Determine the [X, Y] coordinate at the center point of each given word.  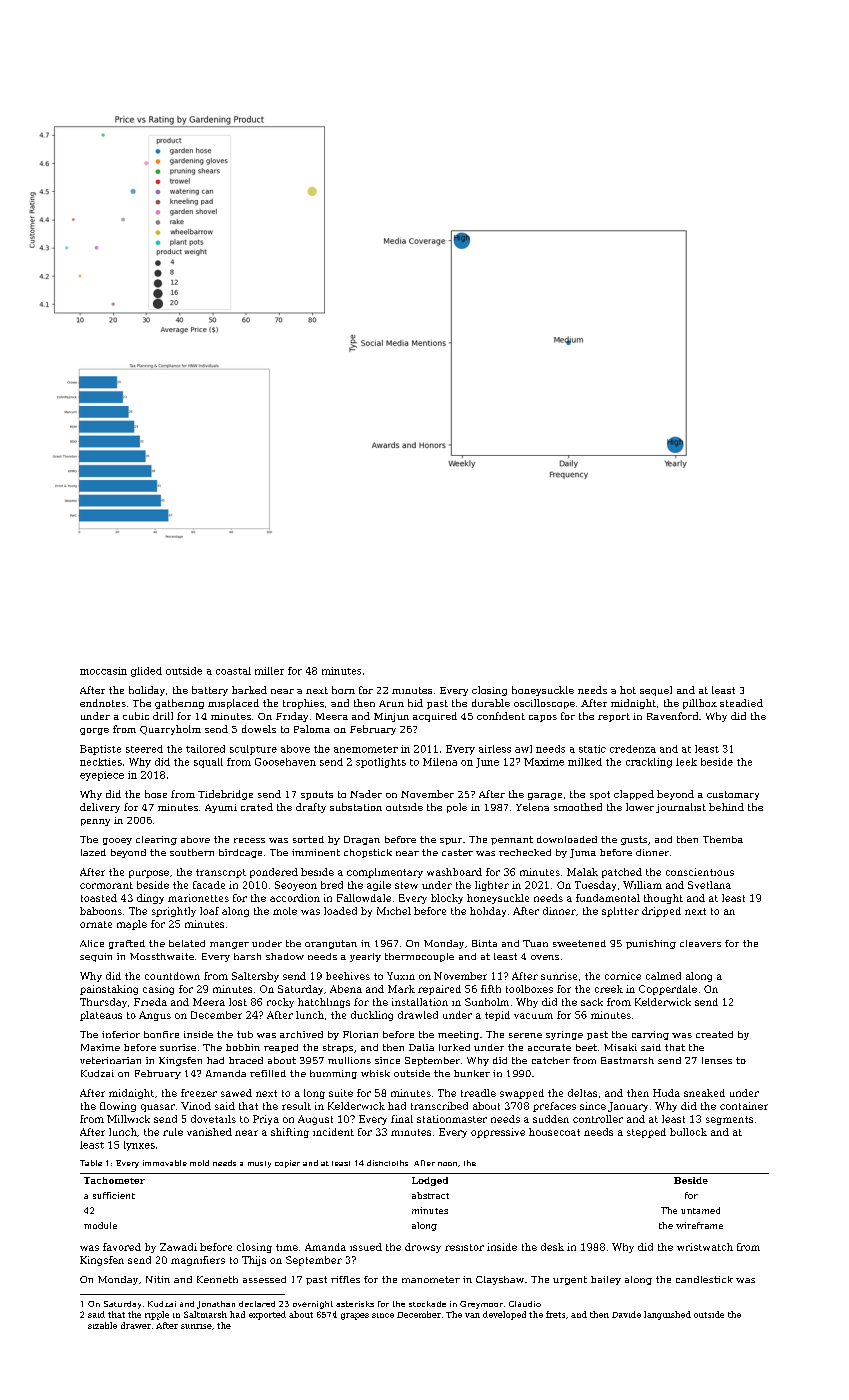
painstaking [109, 990]
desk [552, 1247]
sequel [656, 691]
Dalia [421, 1047]
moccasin [103, 671]
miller [269, 671]
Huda [666, 1093]
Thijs [254, 1261]
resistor [464, 1247]
